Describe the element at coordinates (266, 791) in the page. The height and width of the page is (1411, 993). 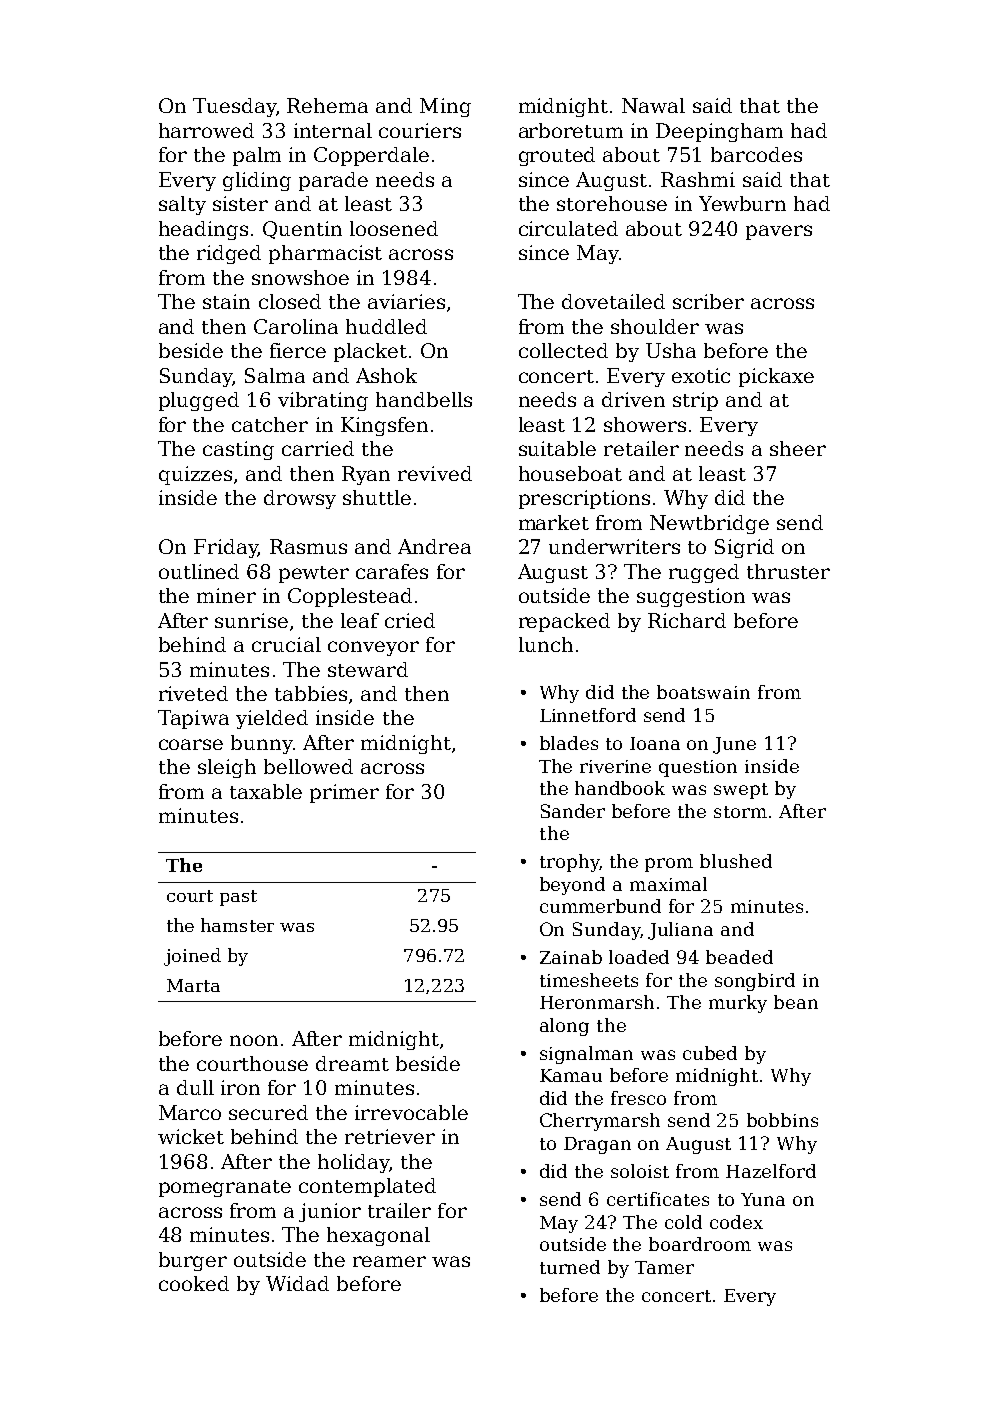
I see `taxable` at that location.
